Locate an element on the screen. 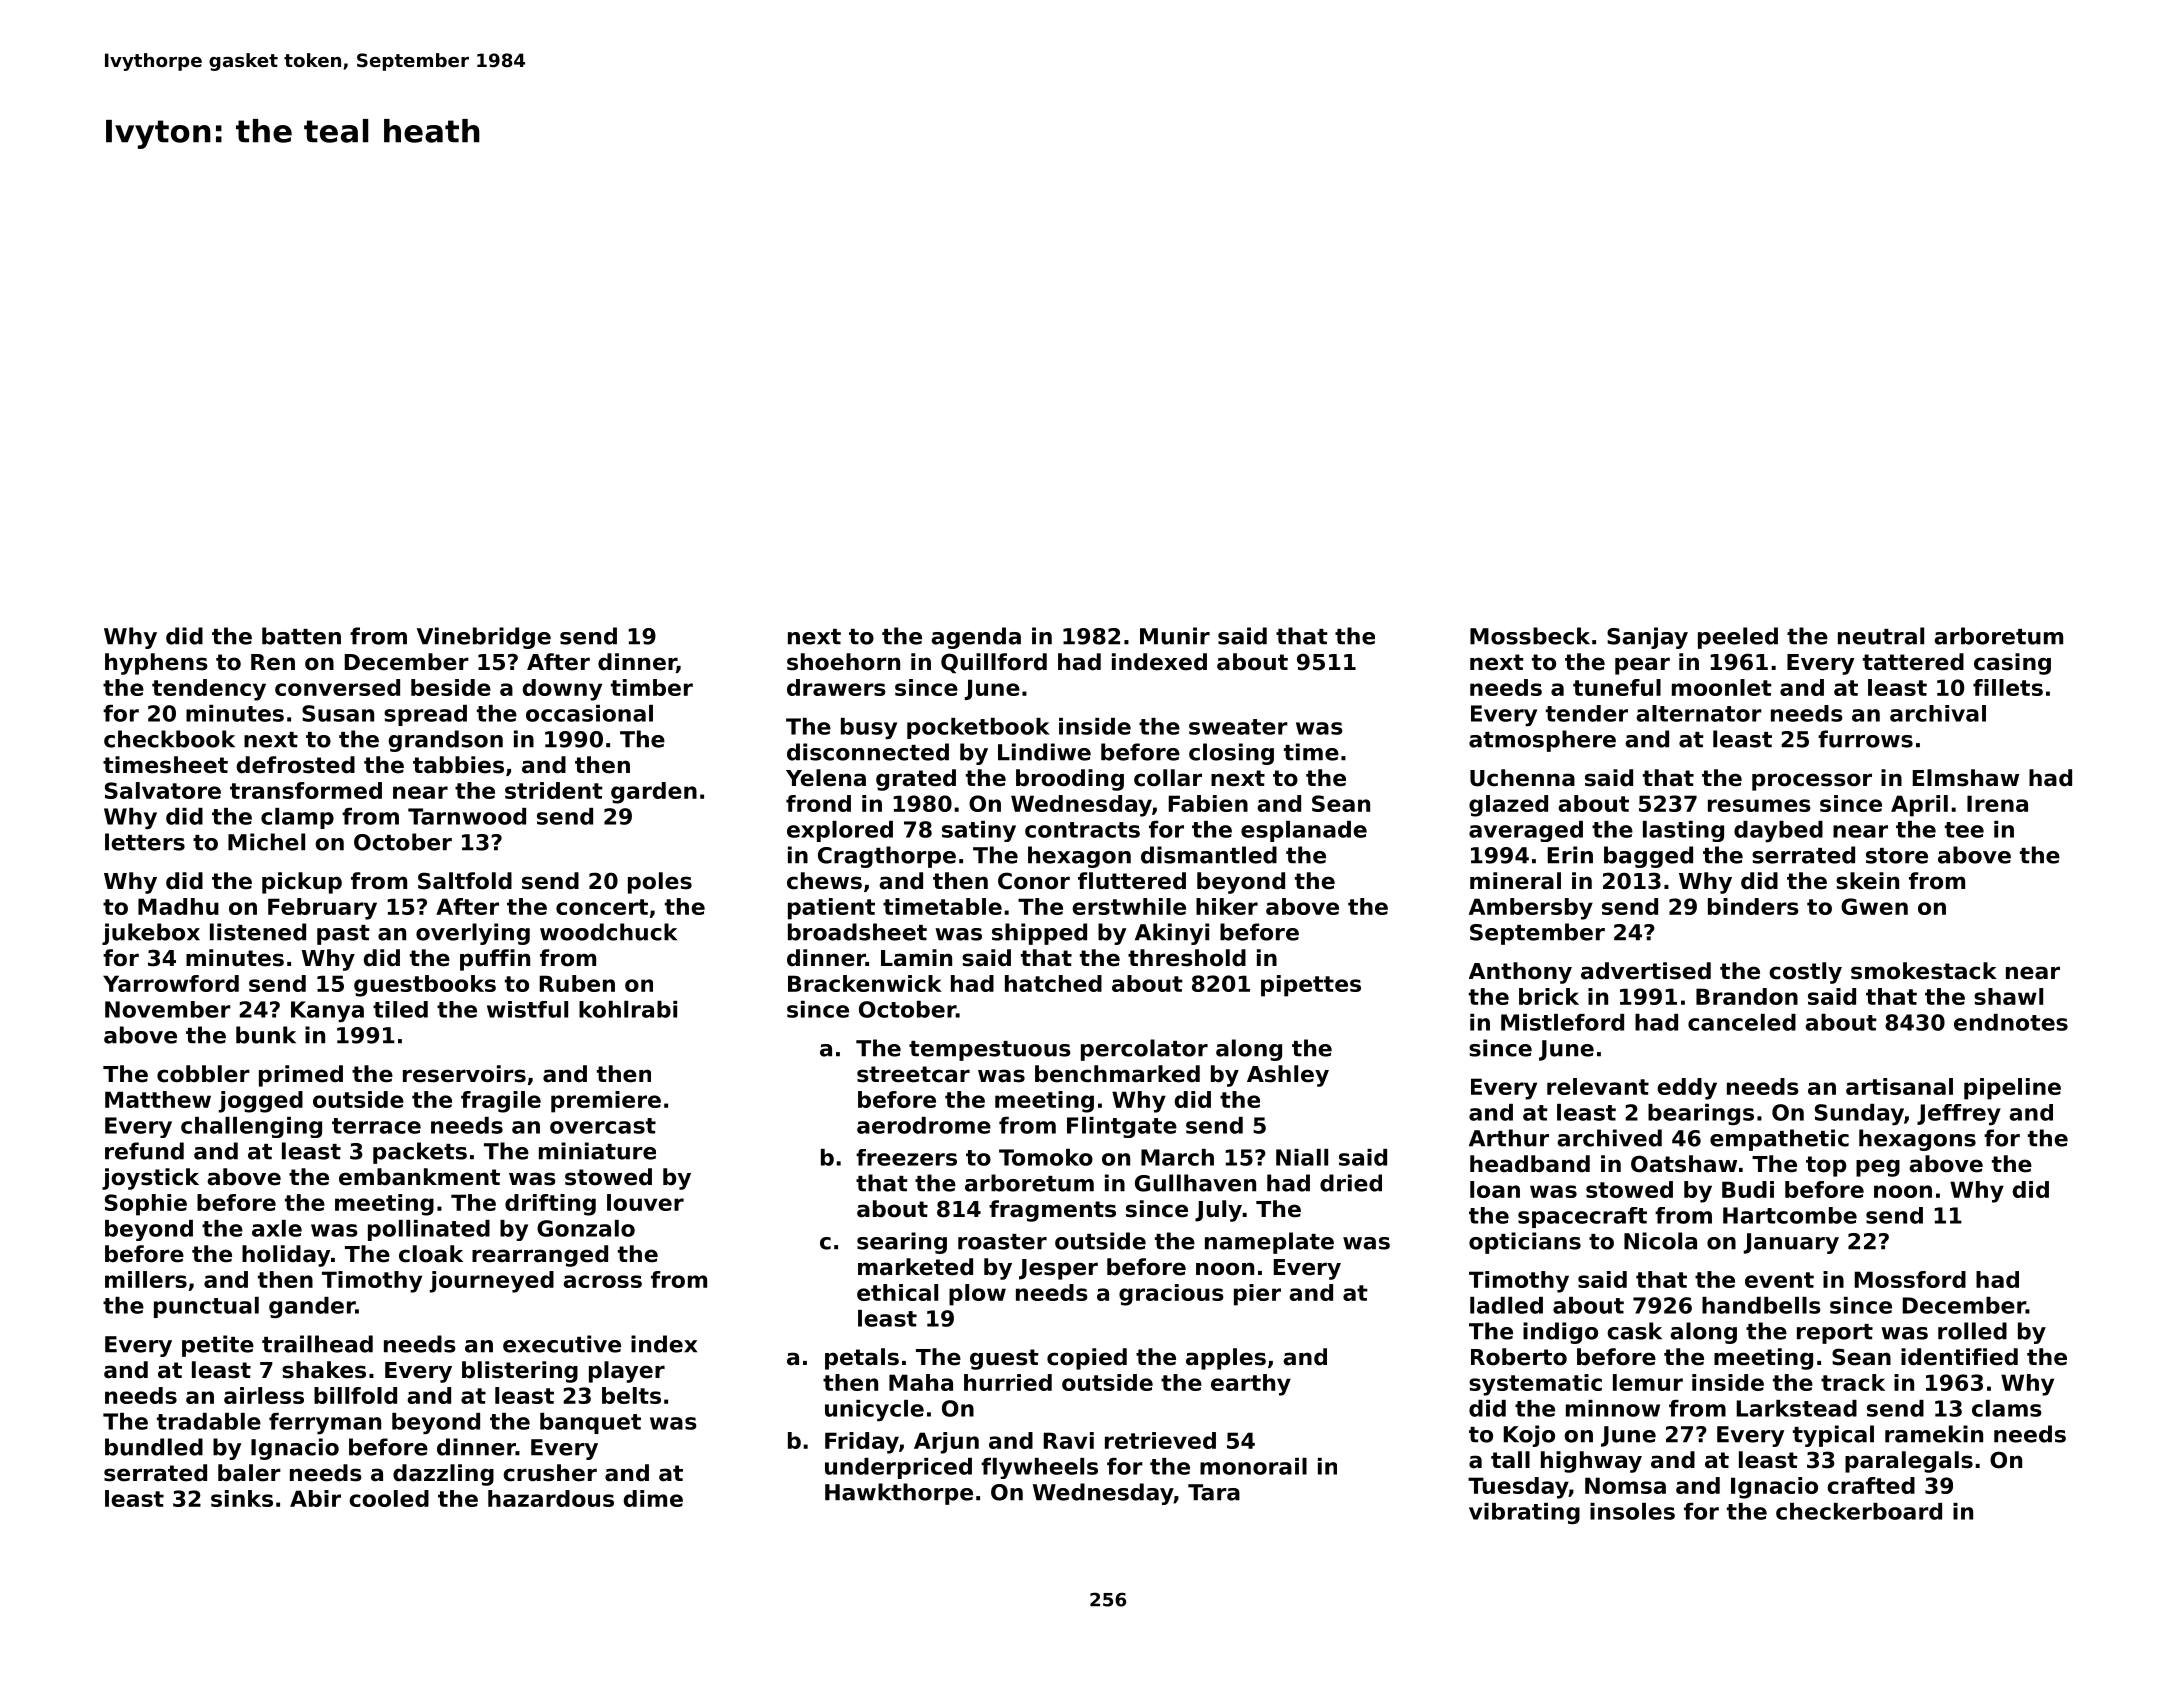 The height and width of the screenshot is (1683, 2178). wistful is located at coordinates (527, 1009).
